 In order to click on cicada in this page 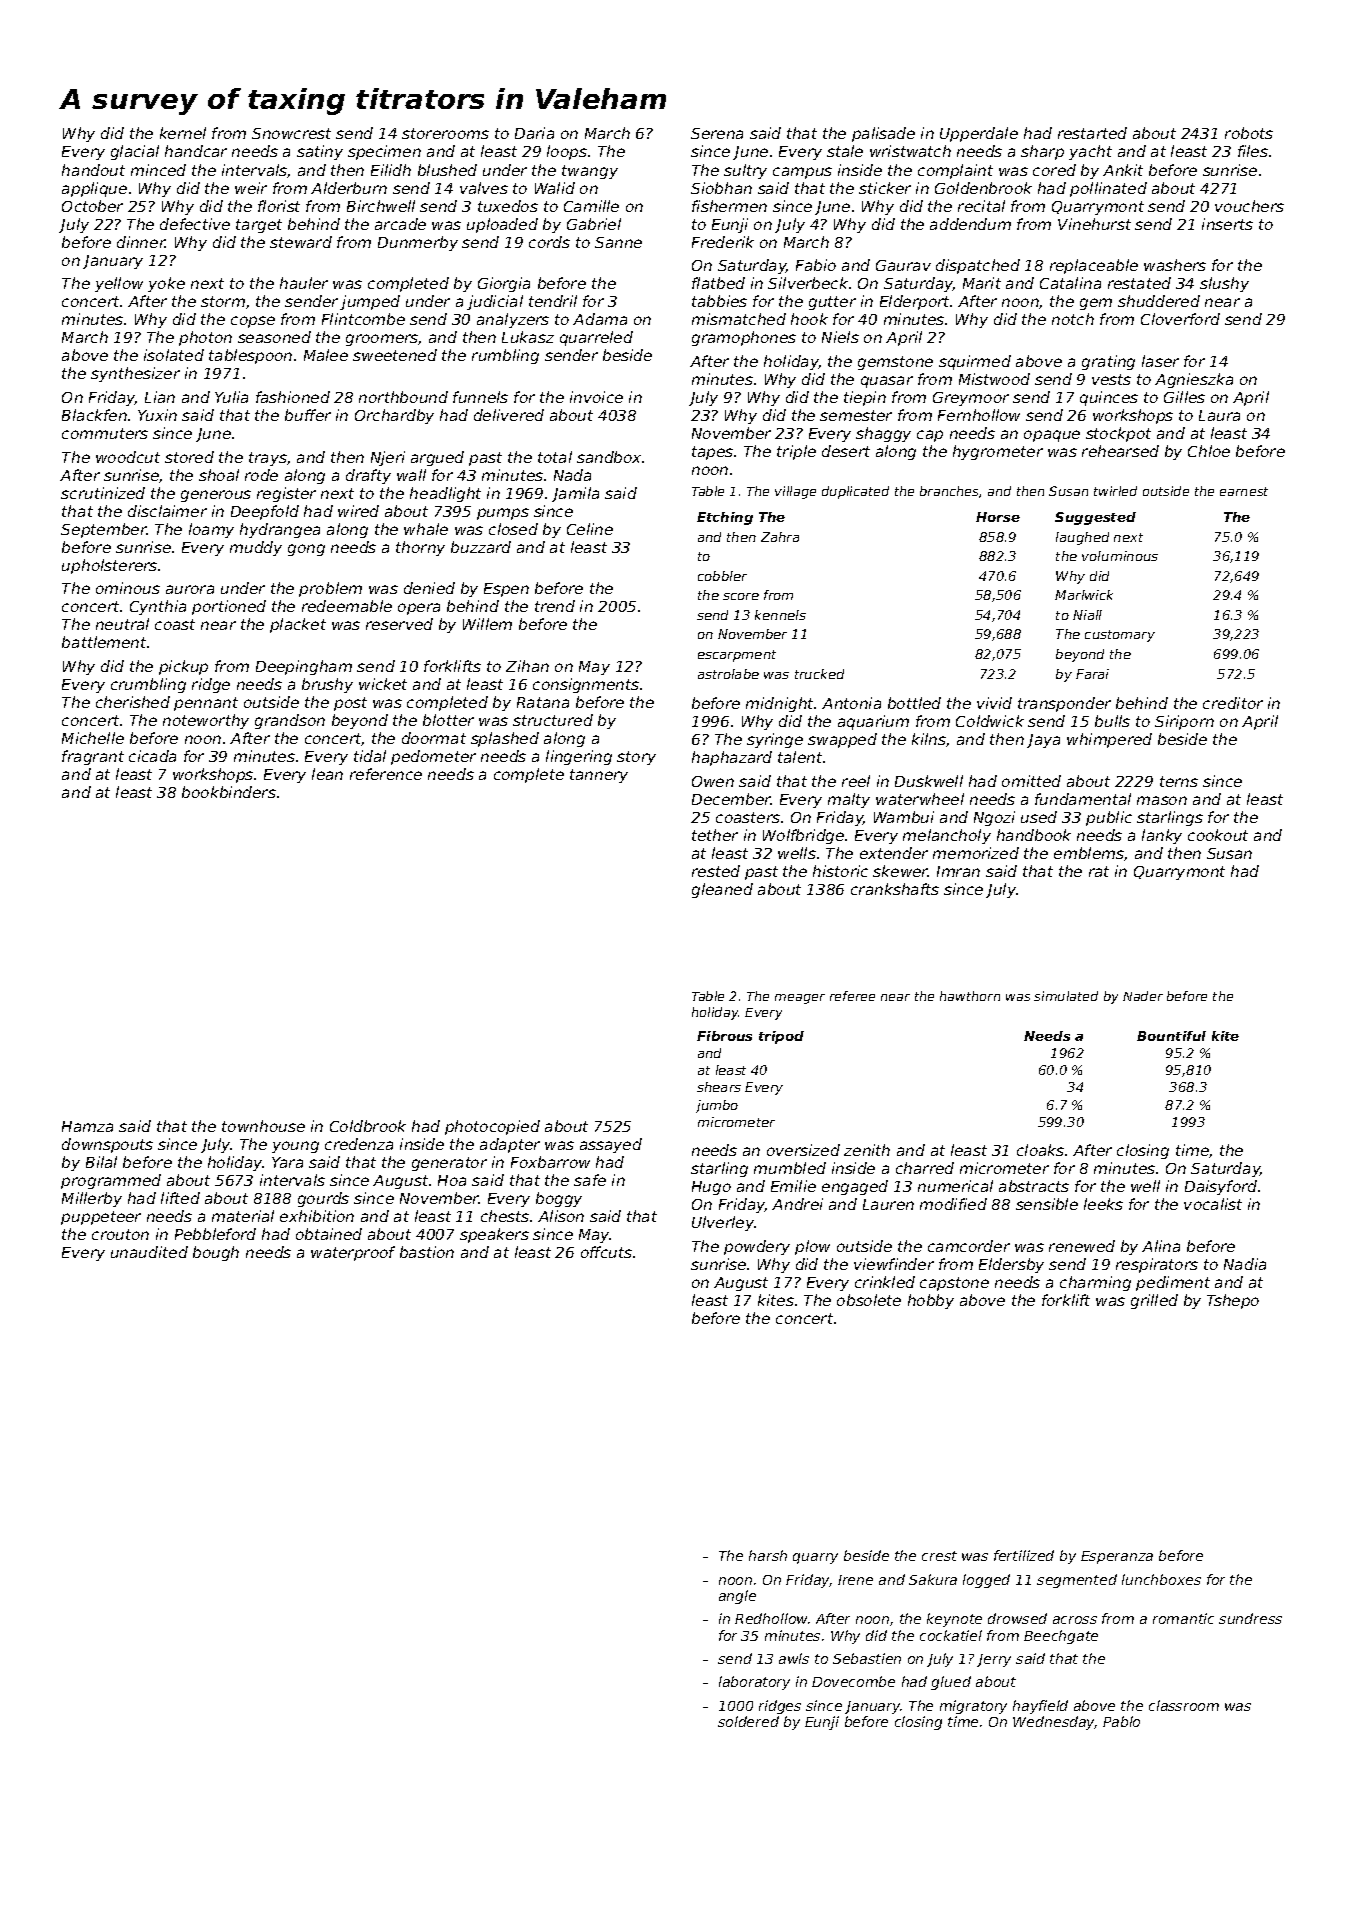, I will do `click(152, 756)`.
